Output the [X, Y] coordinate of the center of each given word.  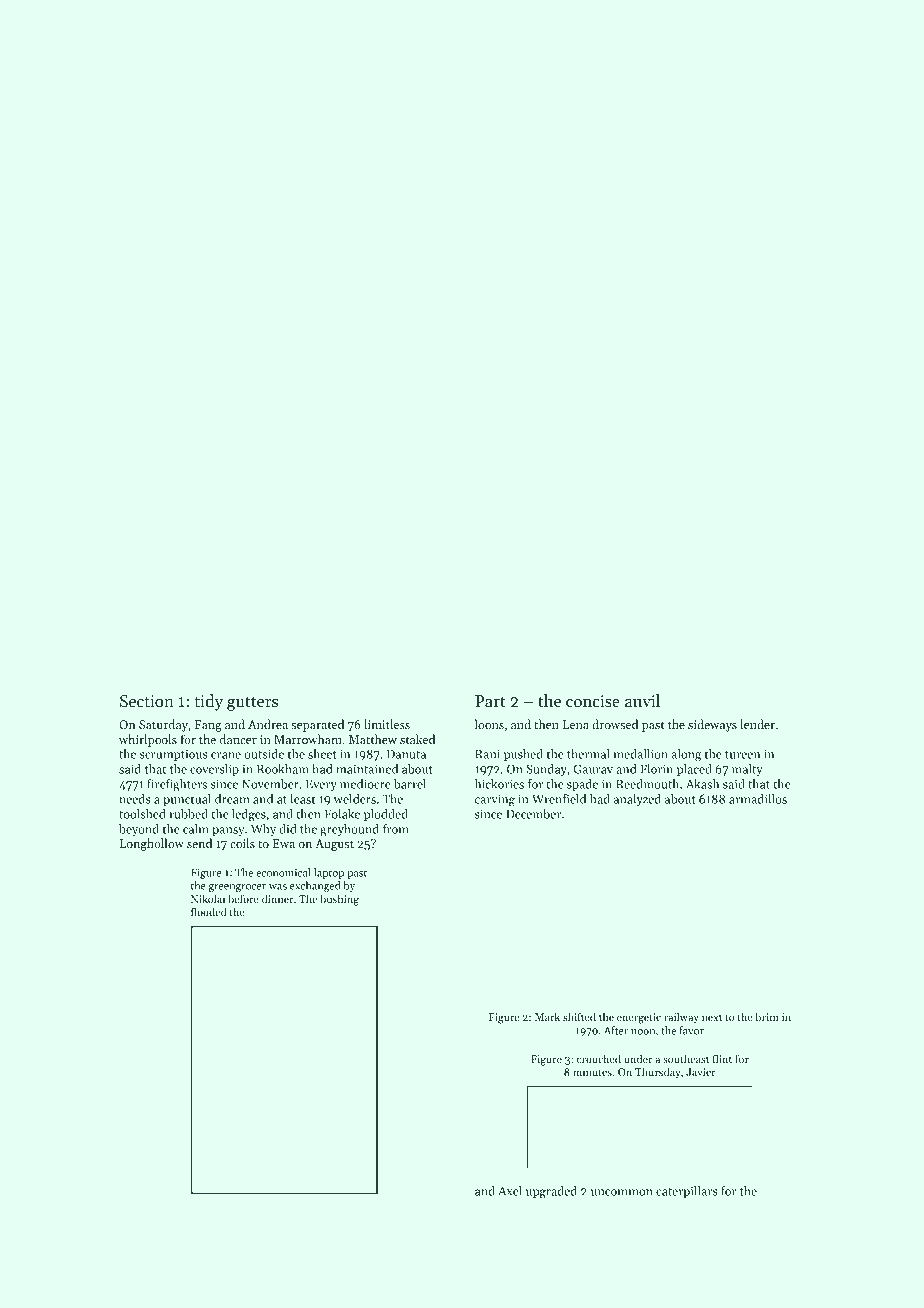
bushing [339, 900]
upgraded [551, 1192]
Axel [510, 1191]
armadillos [758, 799]
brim [767, 1016]
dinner [278, 898]
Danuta [406, 754]
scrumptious [174, 755]
